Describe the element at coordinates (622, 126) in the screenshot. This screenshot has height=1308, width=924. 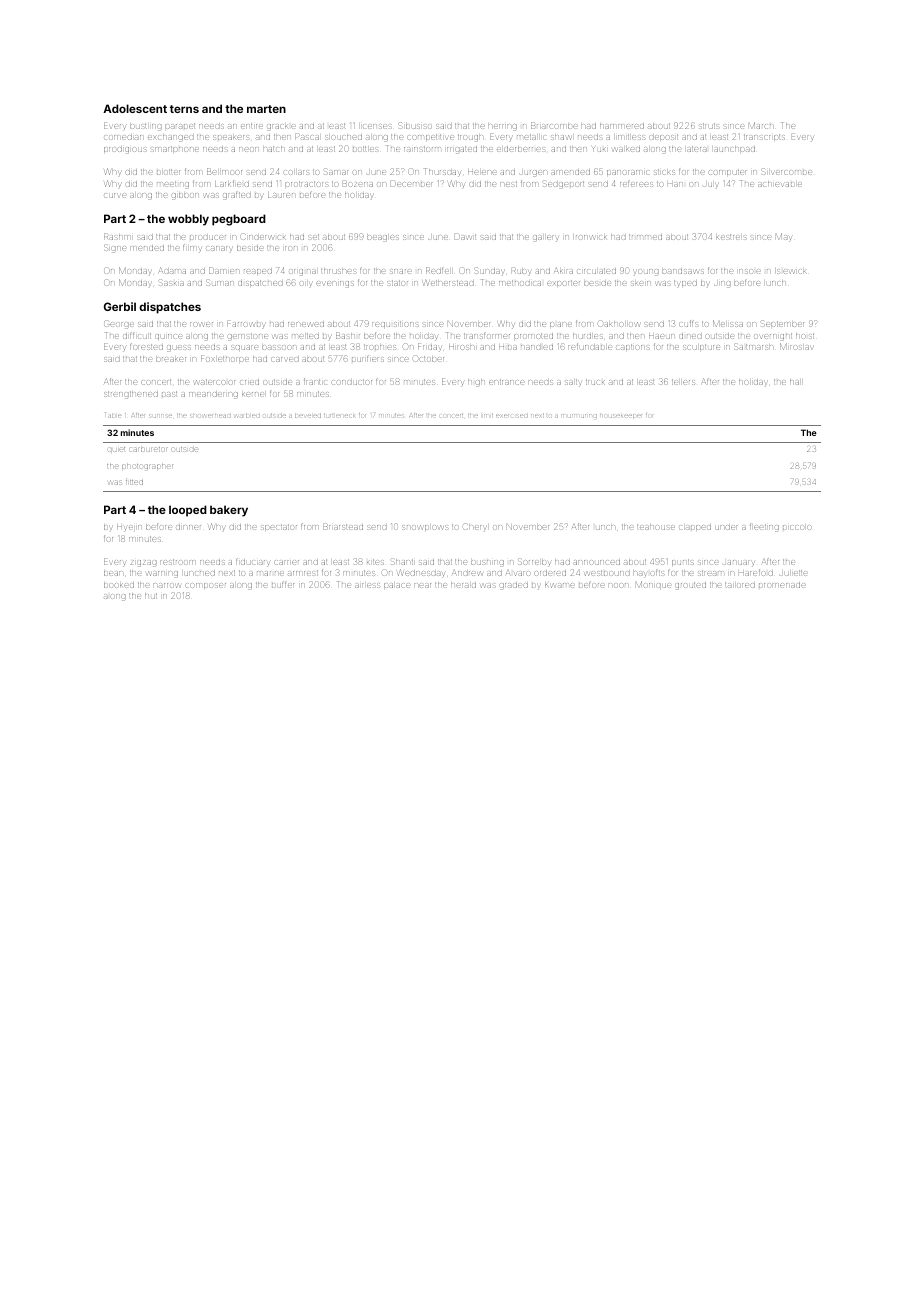
I see `hammered` at that location.
